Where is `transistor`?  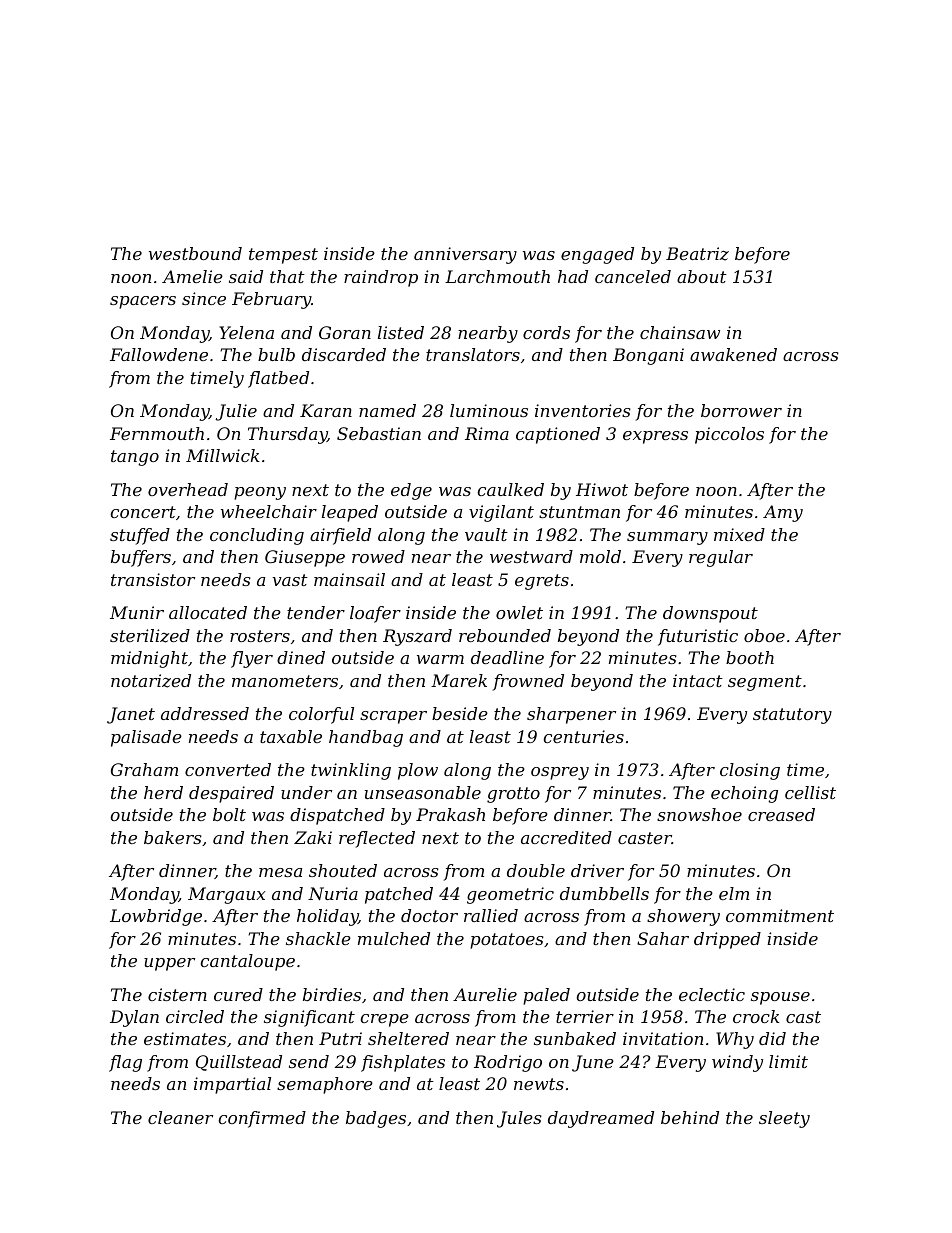 transistor is located at coordinates (153, 579).
